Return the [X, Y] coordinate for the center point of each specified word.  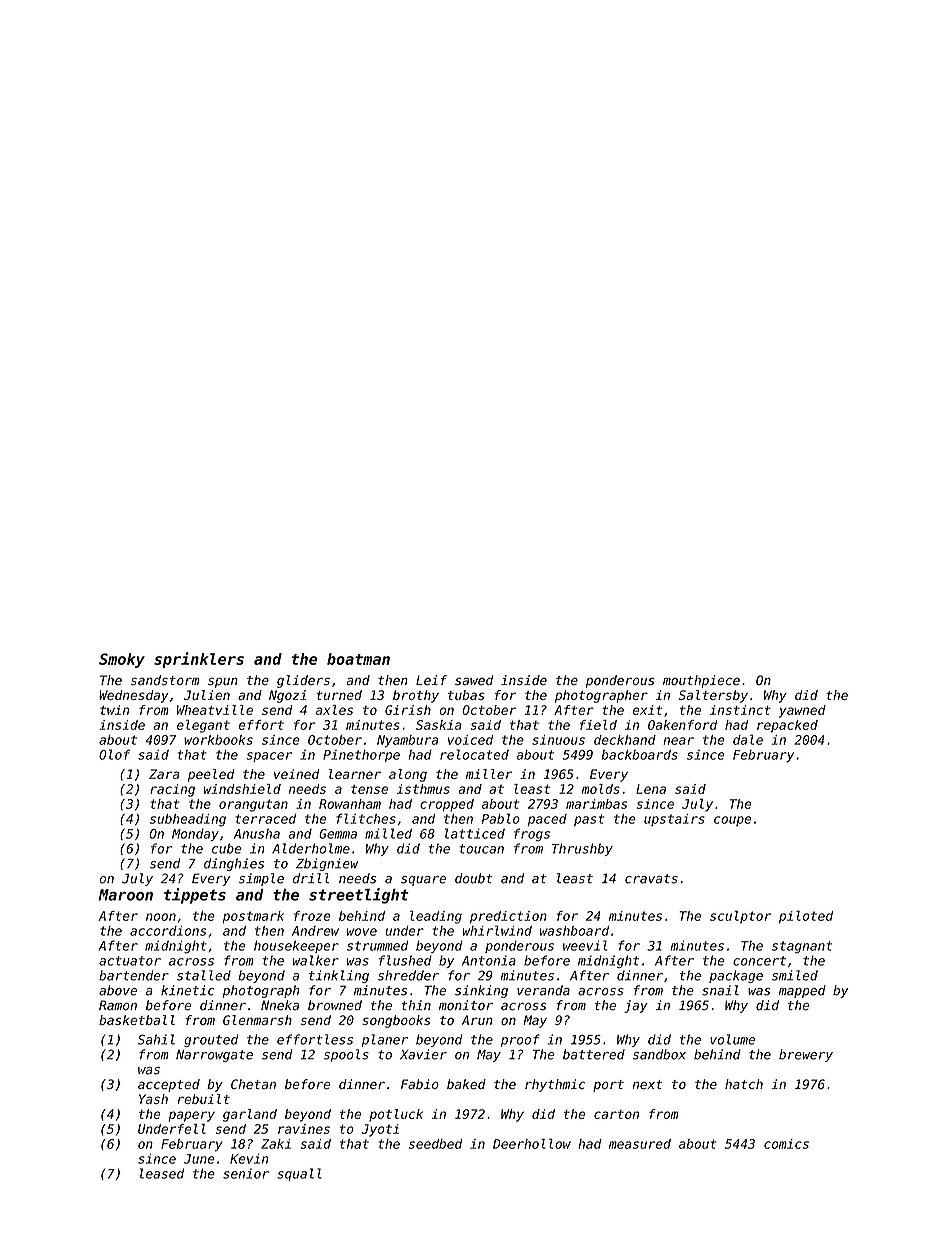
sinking [481, 991]
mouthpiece [701, 681]
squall [299, 1174]
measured [640, 1144]
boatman [358, 659]
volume [732, 1039]
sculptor [740, 916]
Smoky [122, 660]
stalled [204, 975]
